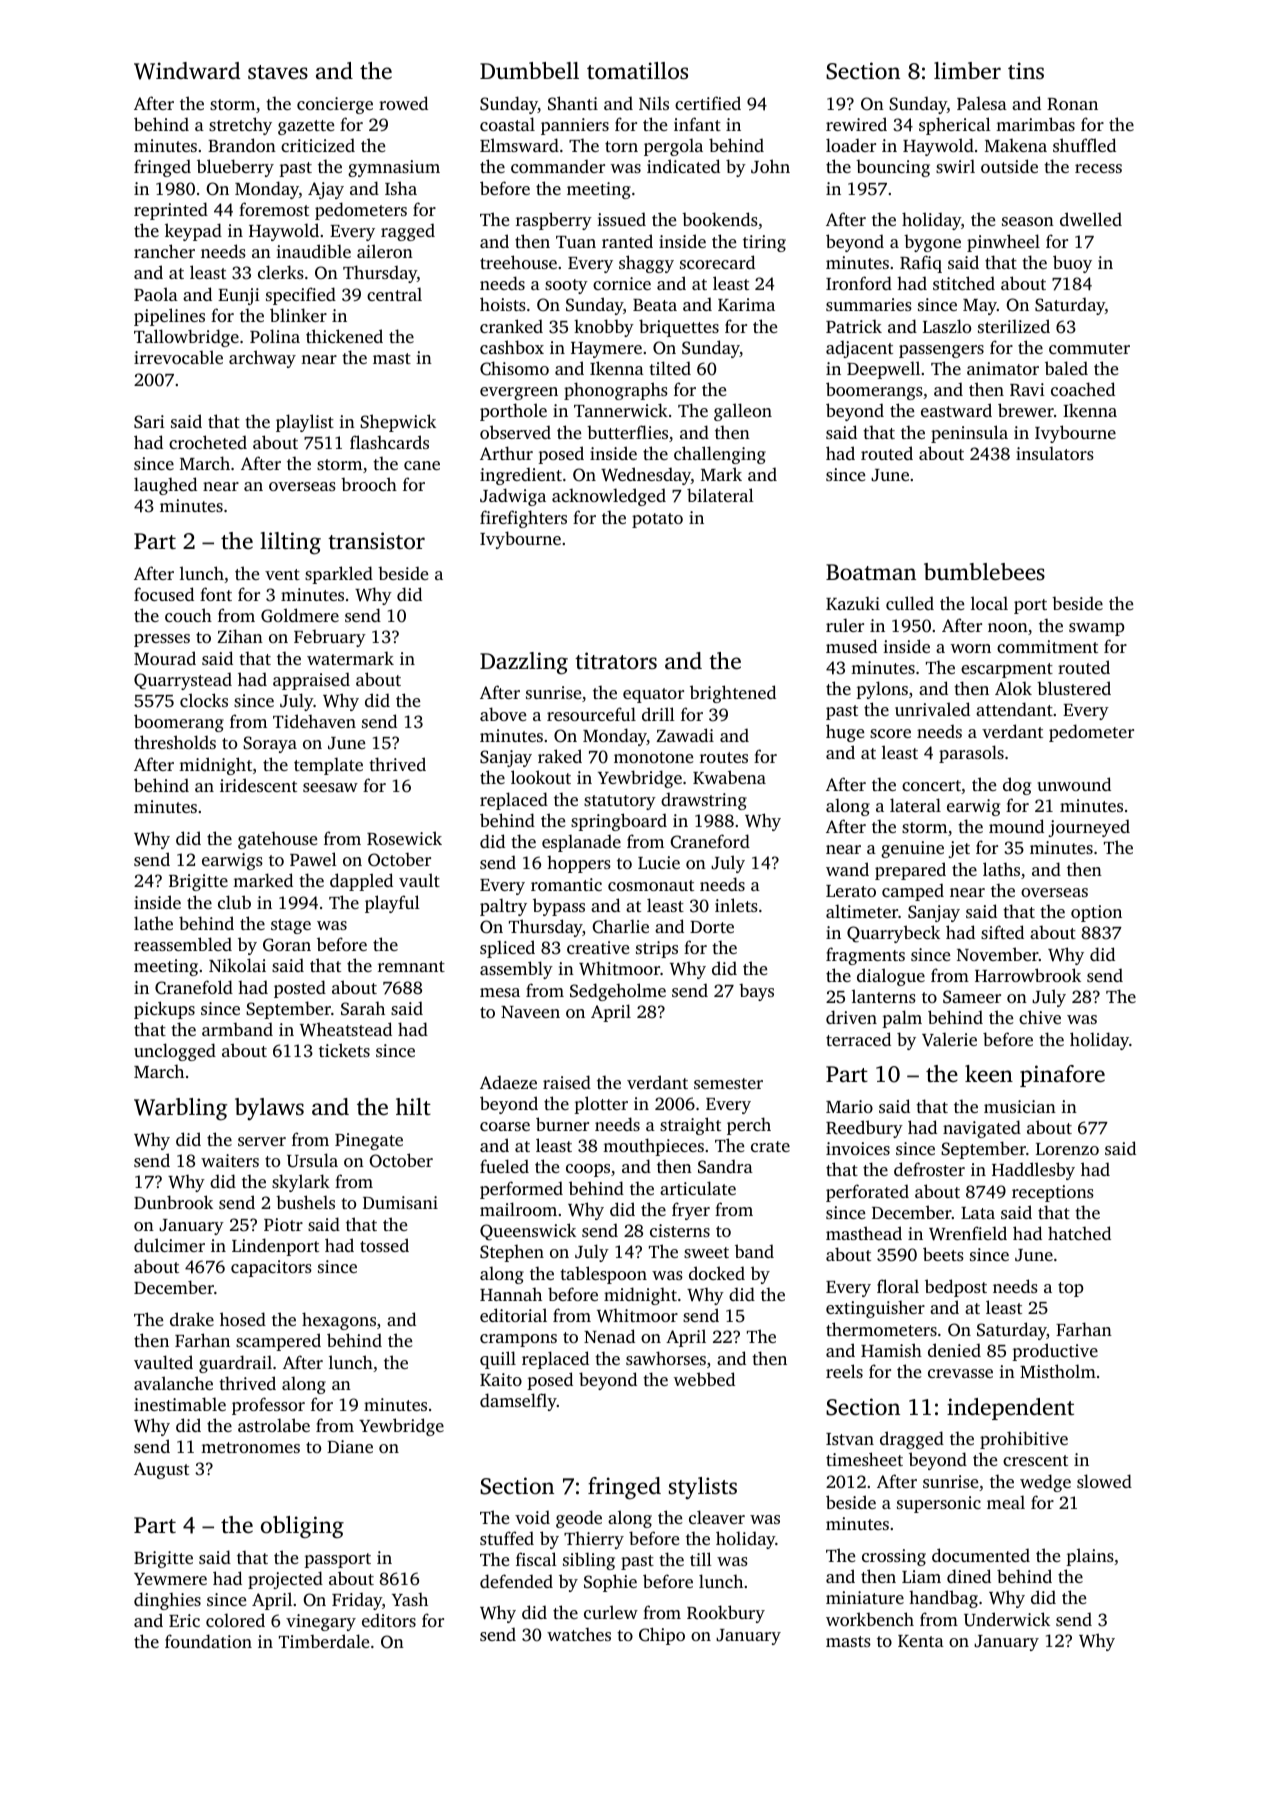 Image resolution: width=1271 pixels, height=1797 pixels. Describe the element at coordinates (183, 681) in the screenshot. I see `Quarrystead` at that location.
